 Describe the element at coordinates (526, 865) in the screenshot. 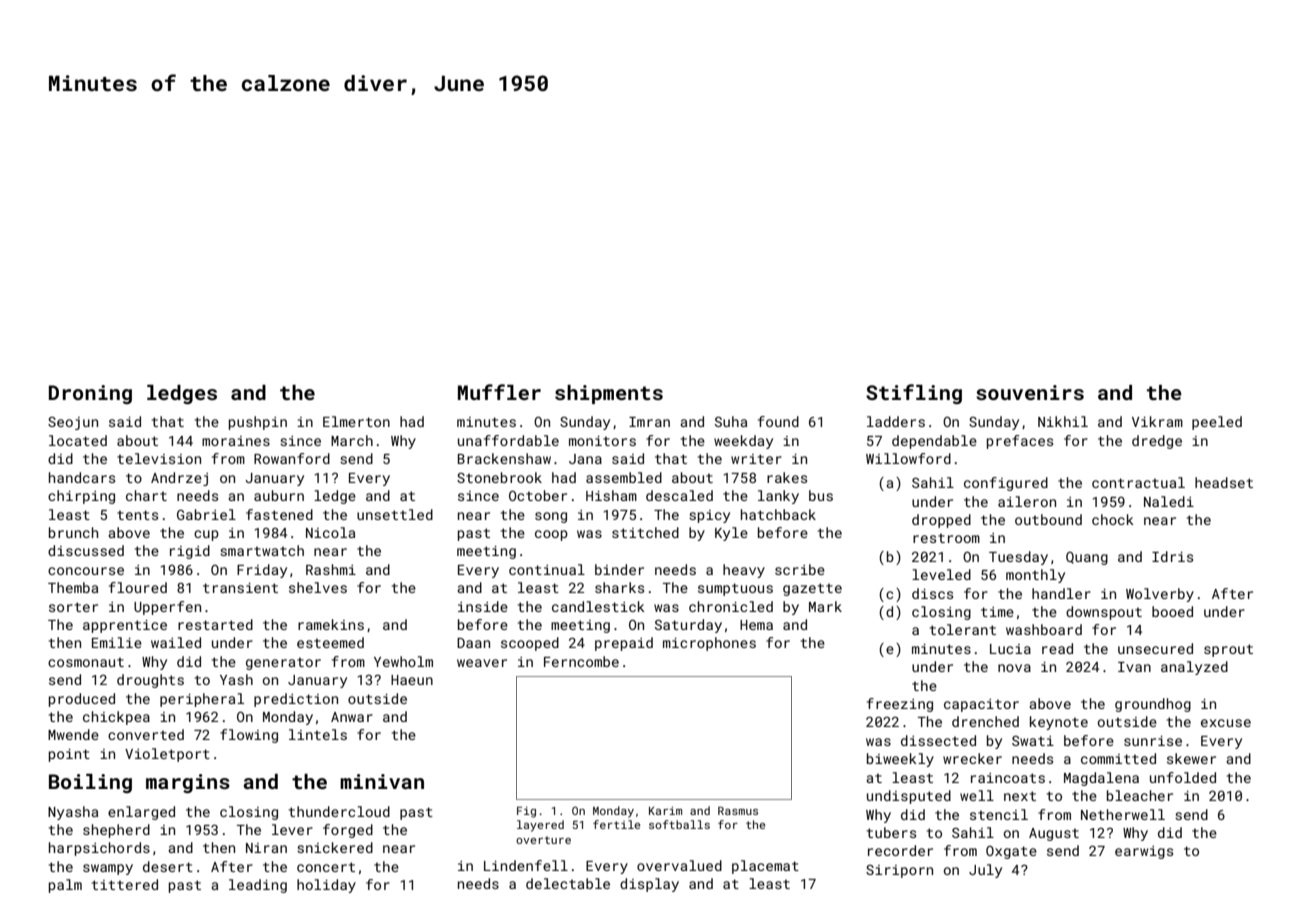

I see `Lindenfell` at that location.
